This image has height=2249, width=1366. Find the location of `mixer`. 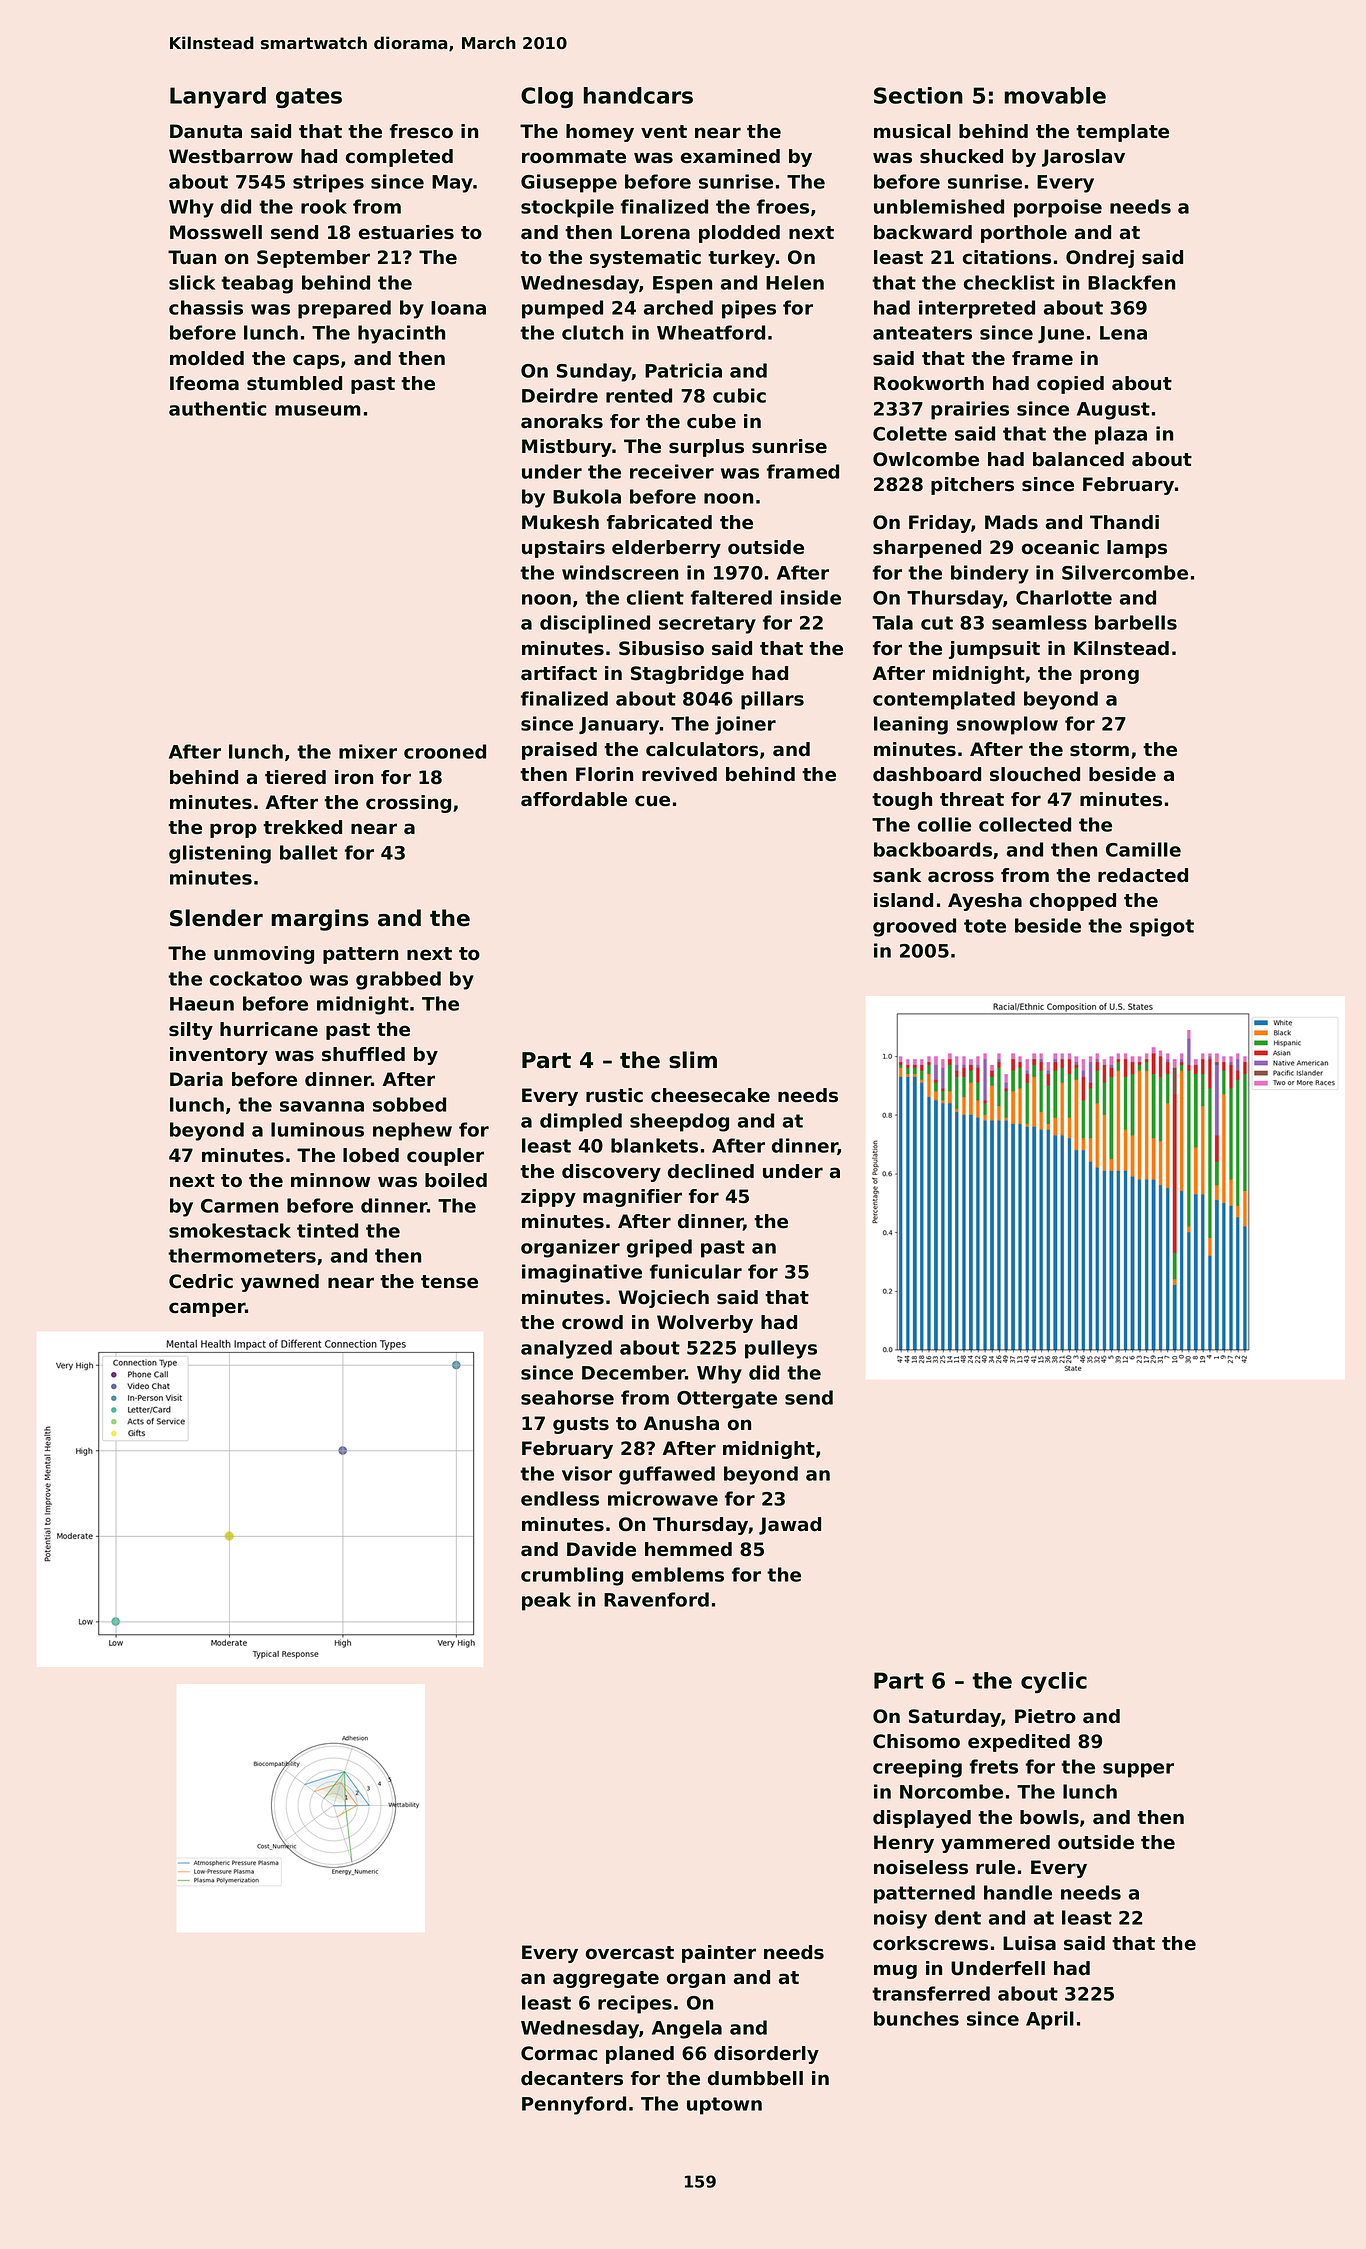

mixer is located at coordinates (368, 751).
